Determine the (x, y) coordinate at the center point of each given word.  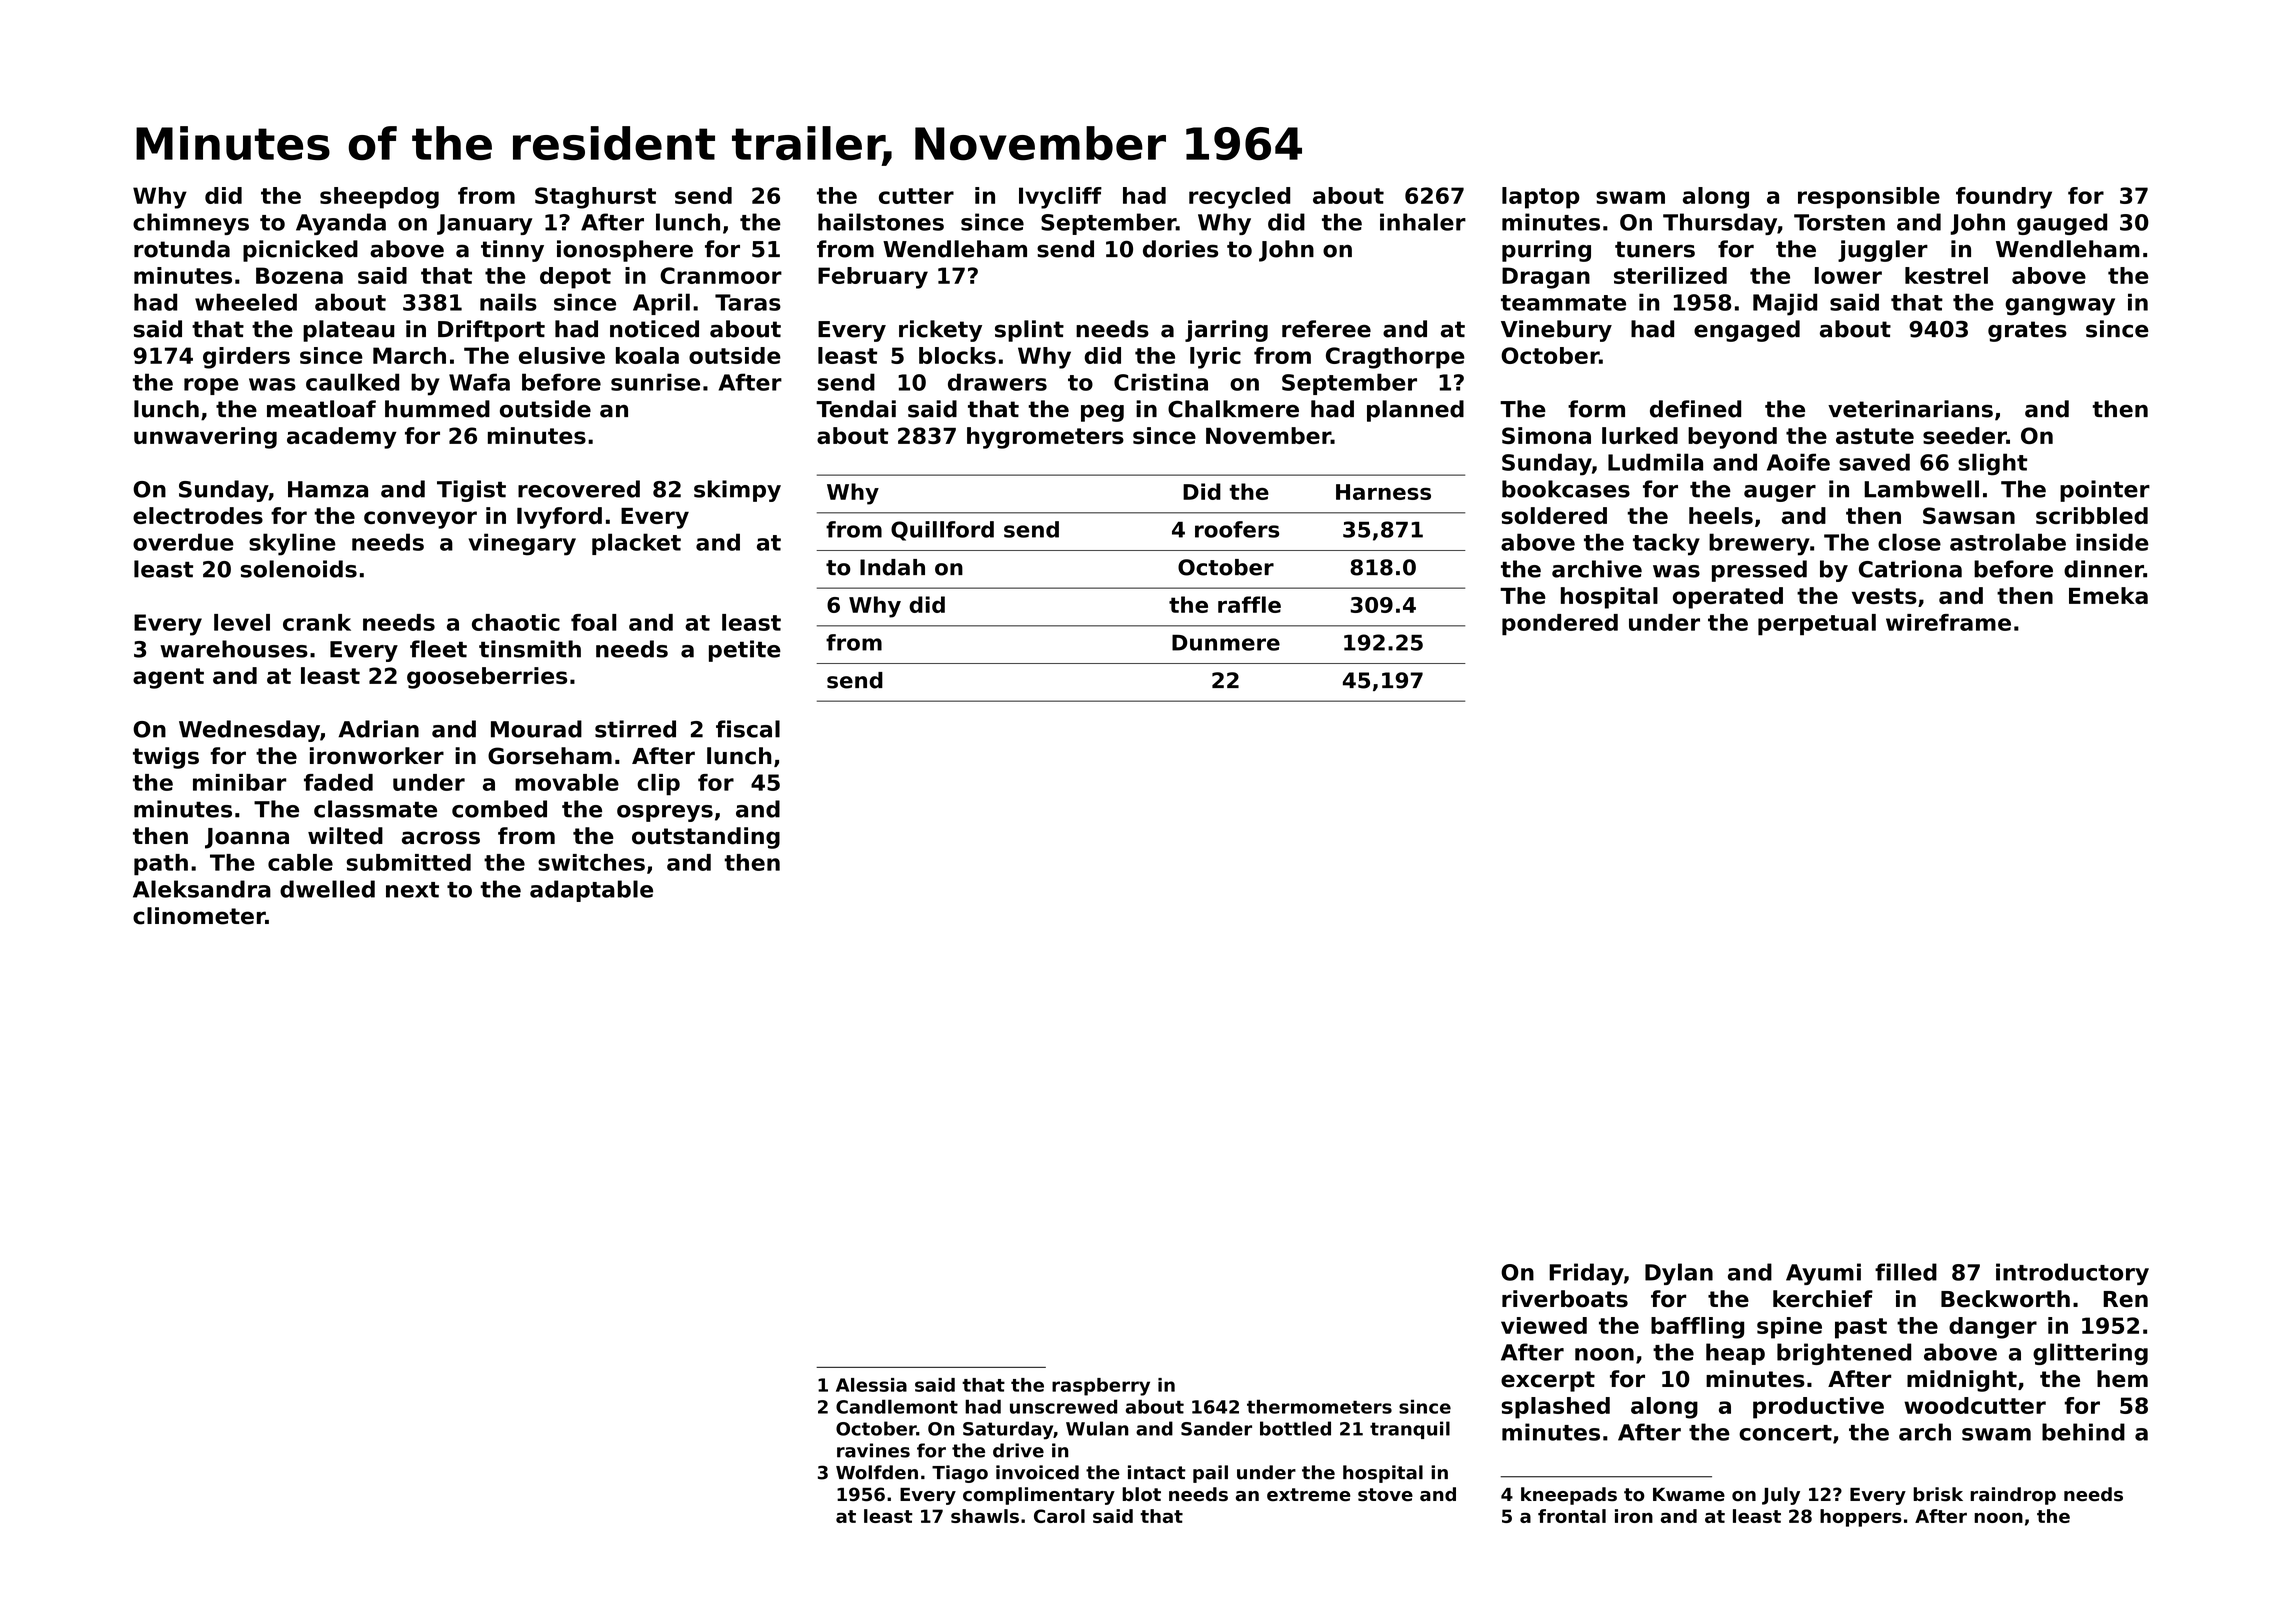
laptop (1541, 198)
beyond (1732, 438)
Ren (2125, 1299)
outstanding (706, 838)
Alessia (871, 1385)
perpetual (1817, 625)
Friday (1586, 1274)
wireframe (1948, 622)
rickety (940, 331)
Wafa (479, 382)
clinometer (199, 916)
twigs (166, 758)
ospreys (665, 813)
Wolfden (877, 1472)
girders (246, 358)
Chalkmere (1233, 409)
